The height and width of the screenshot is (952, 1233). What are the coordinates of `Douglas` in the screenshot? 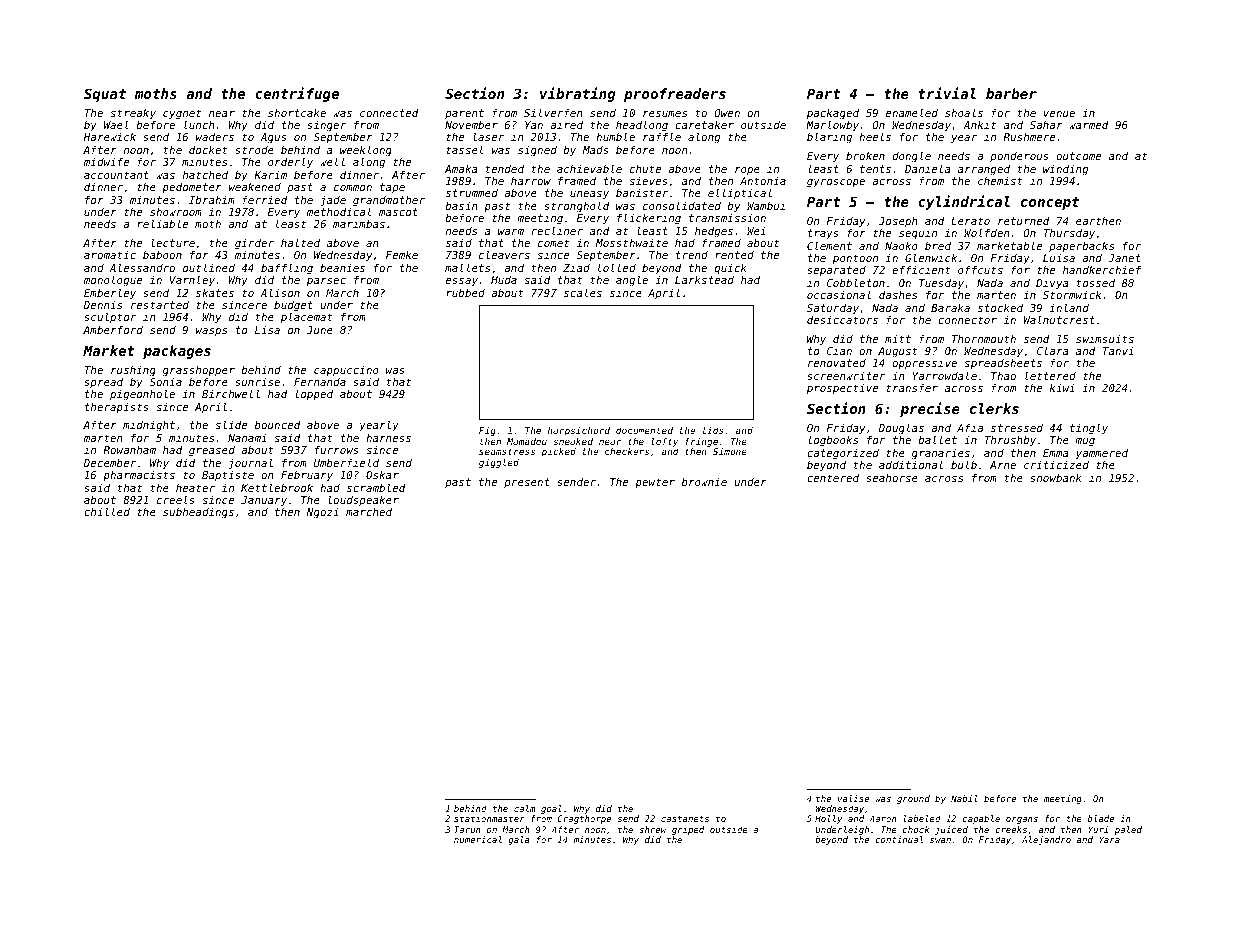 It's located at (901, 429).
